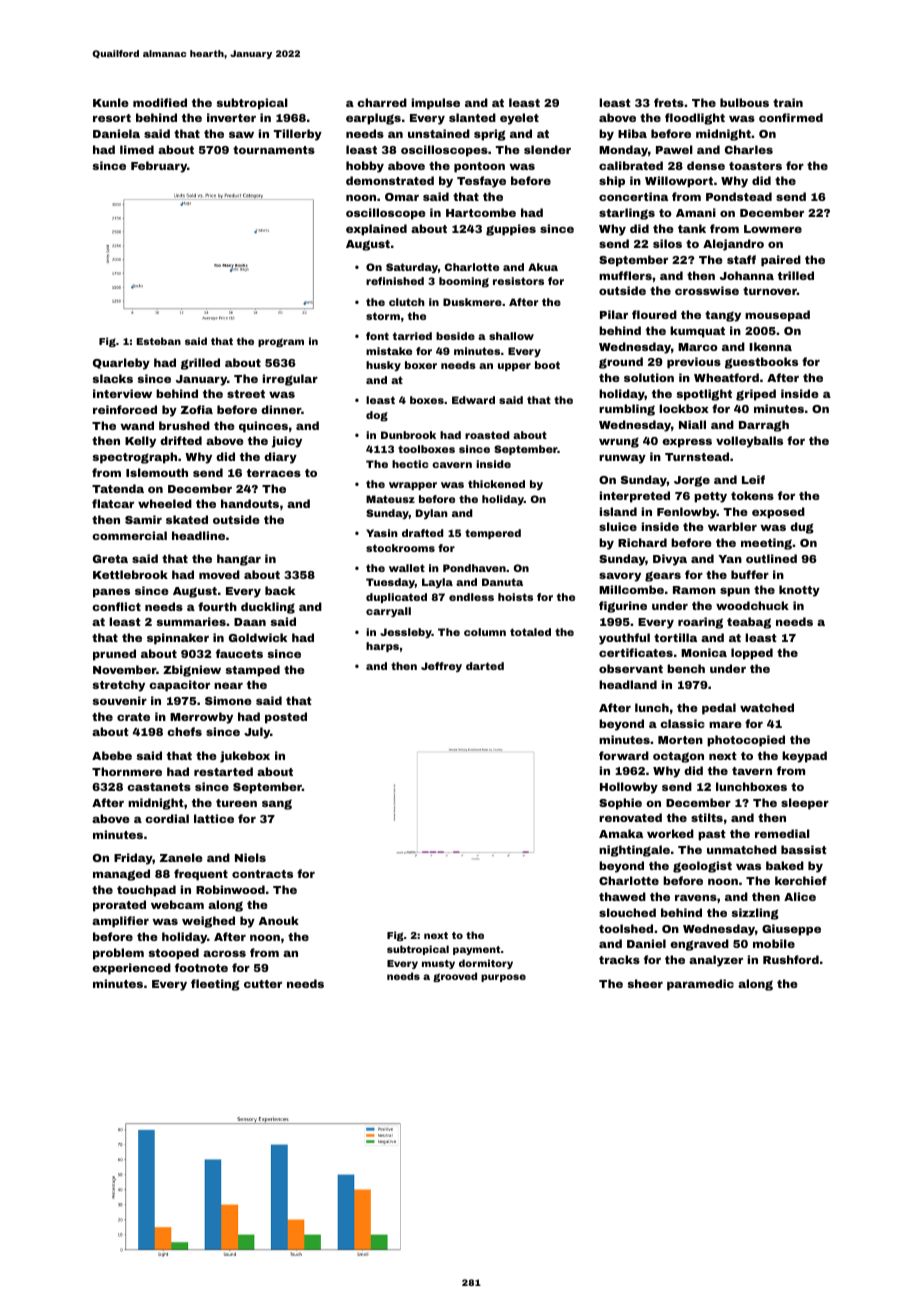 The image size is (924, 1308). I want to click on photocopied, so click(746, 741).
